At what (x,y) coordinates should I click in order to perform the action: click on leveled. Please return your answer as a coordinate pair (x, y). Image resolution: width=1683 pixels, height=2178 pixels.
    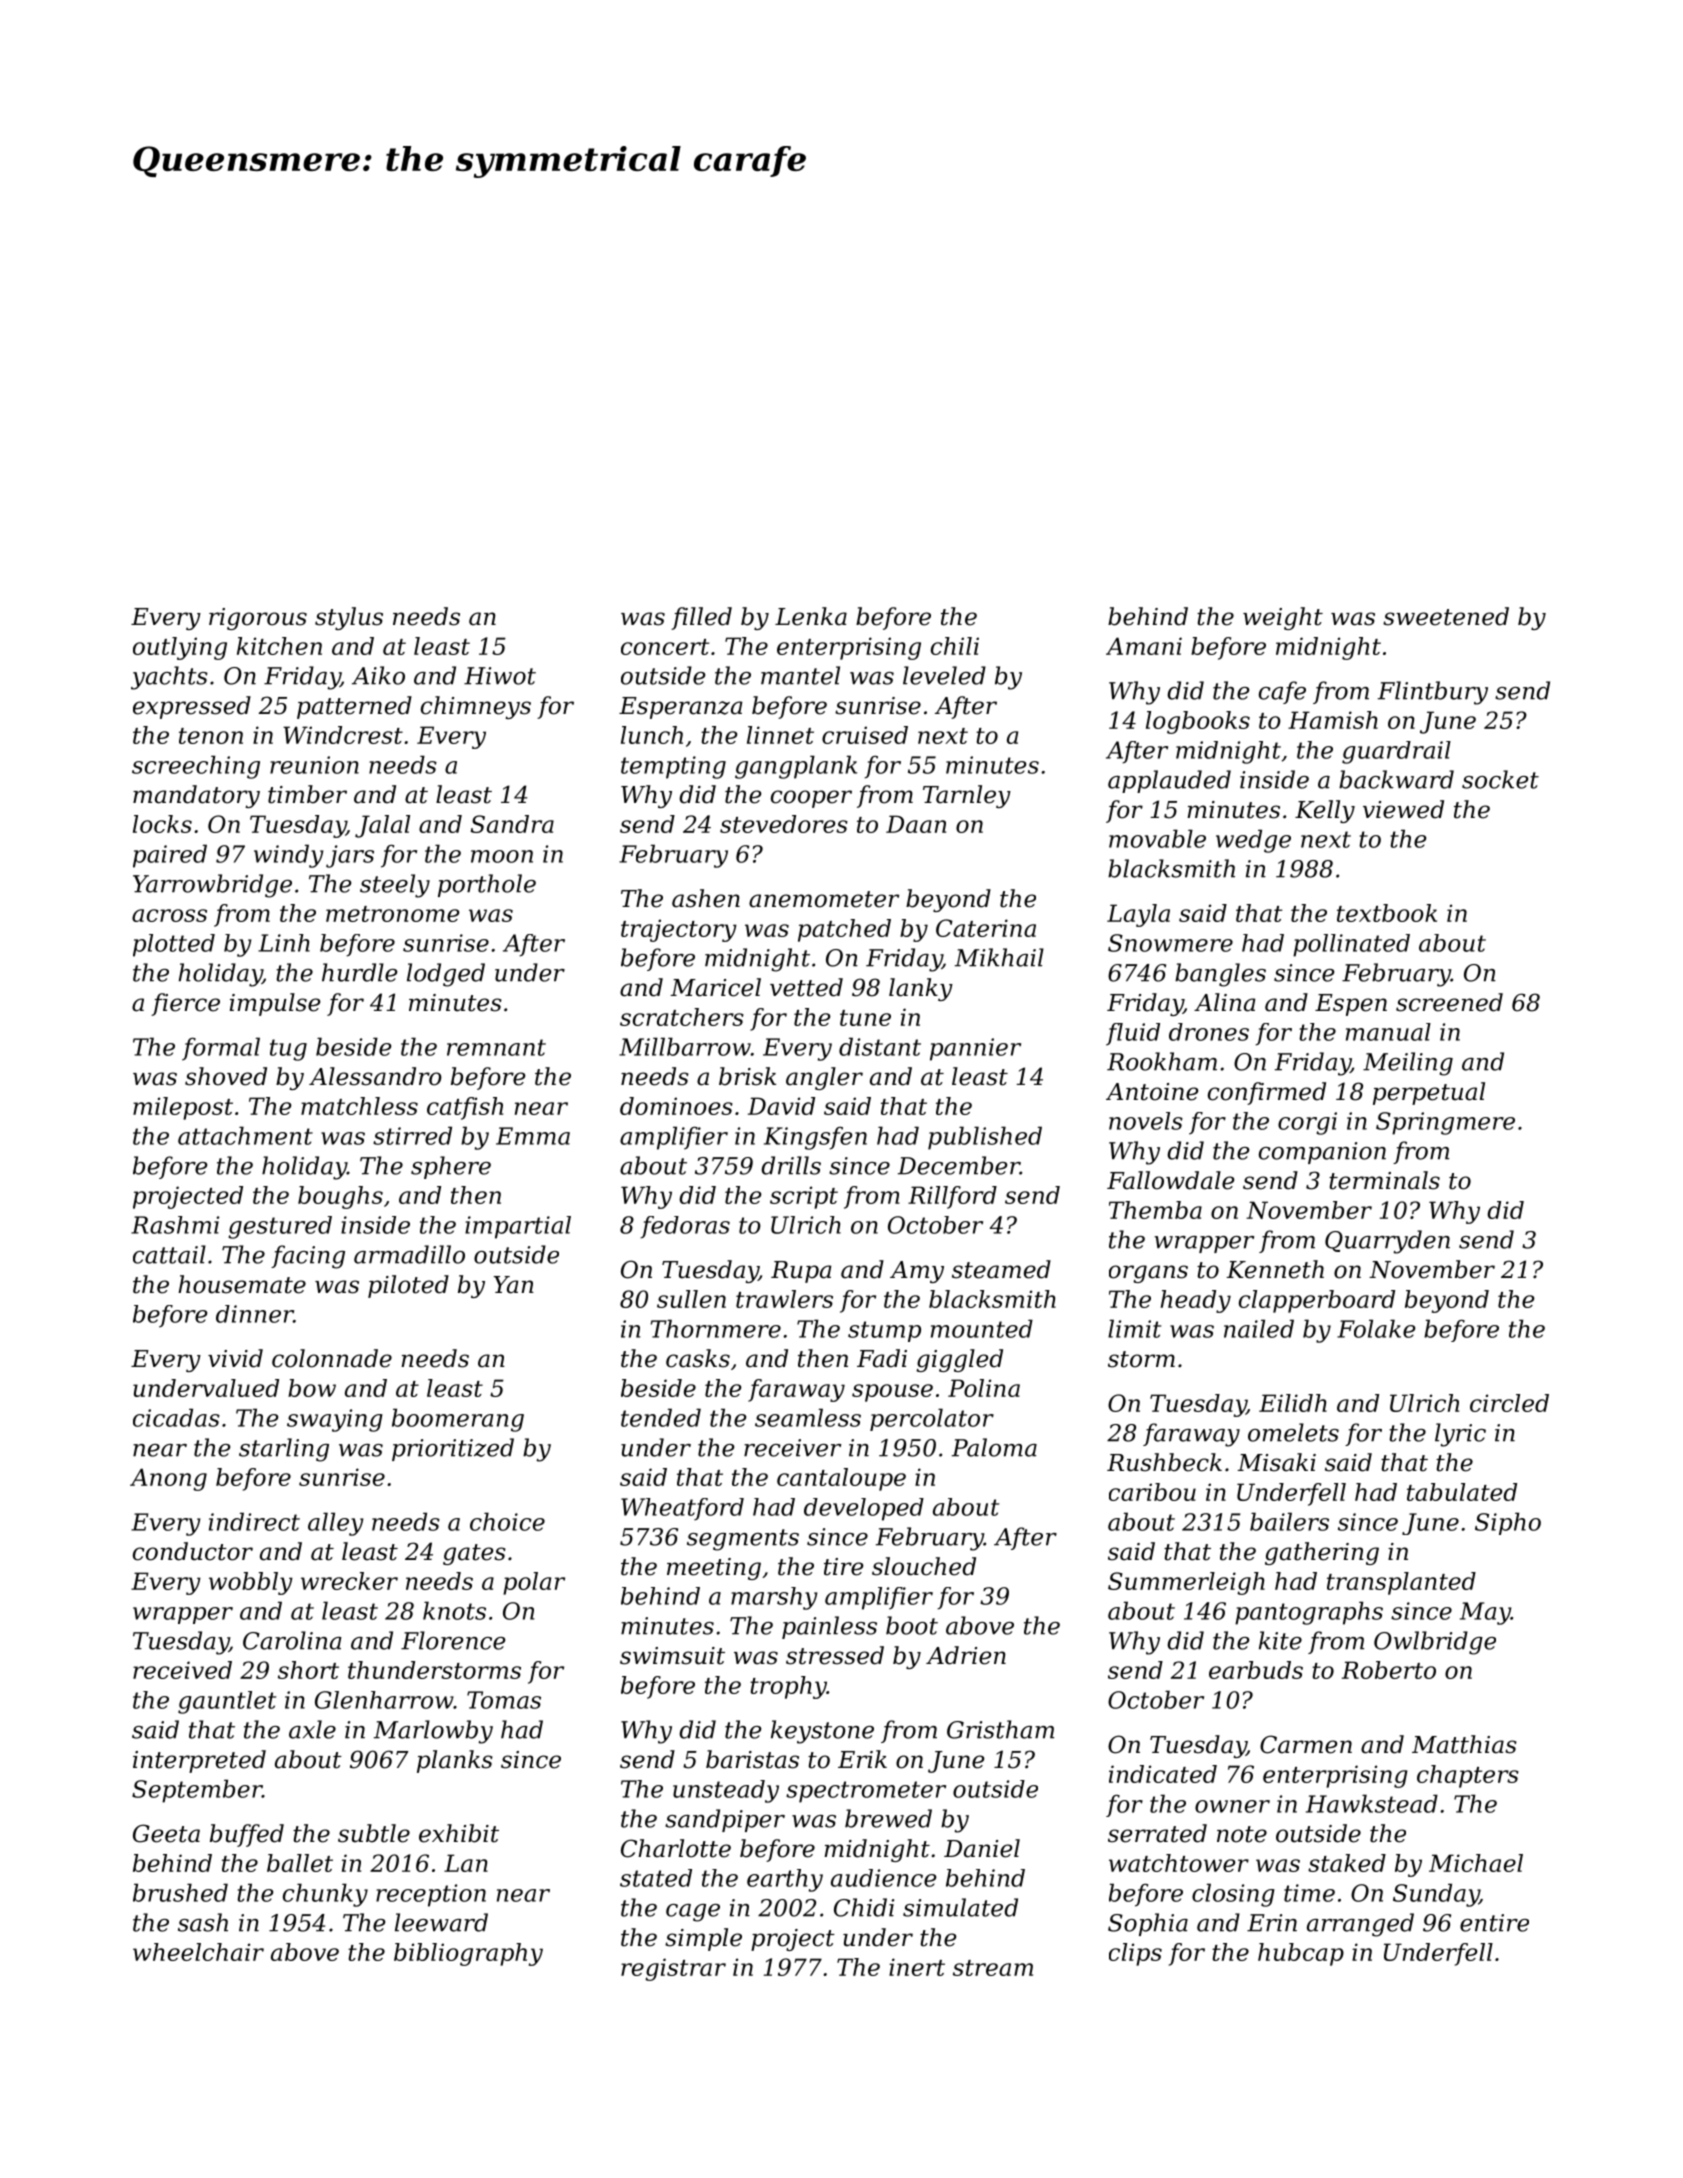
    Looking at the image, I should click on (944, 675).
